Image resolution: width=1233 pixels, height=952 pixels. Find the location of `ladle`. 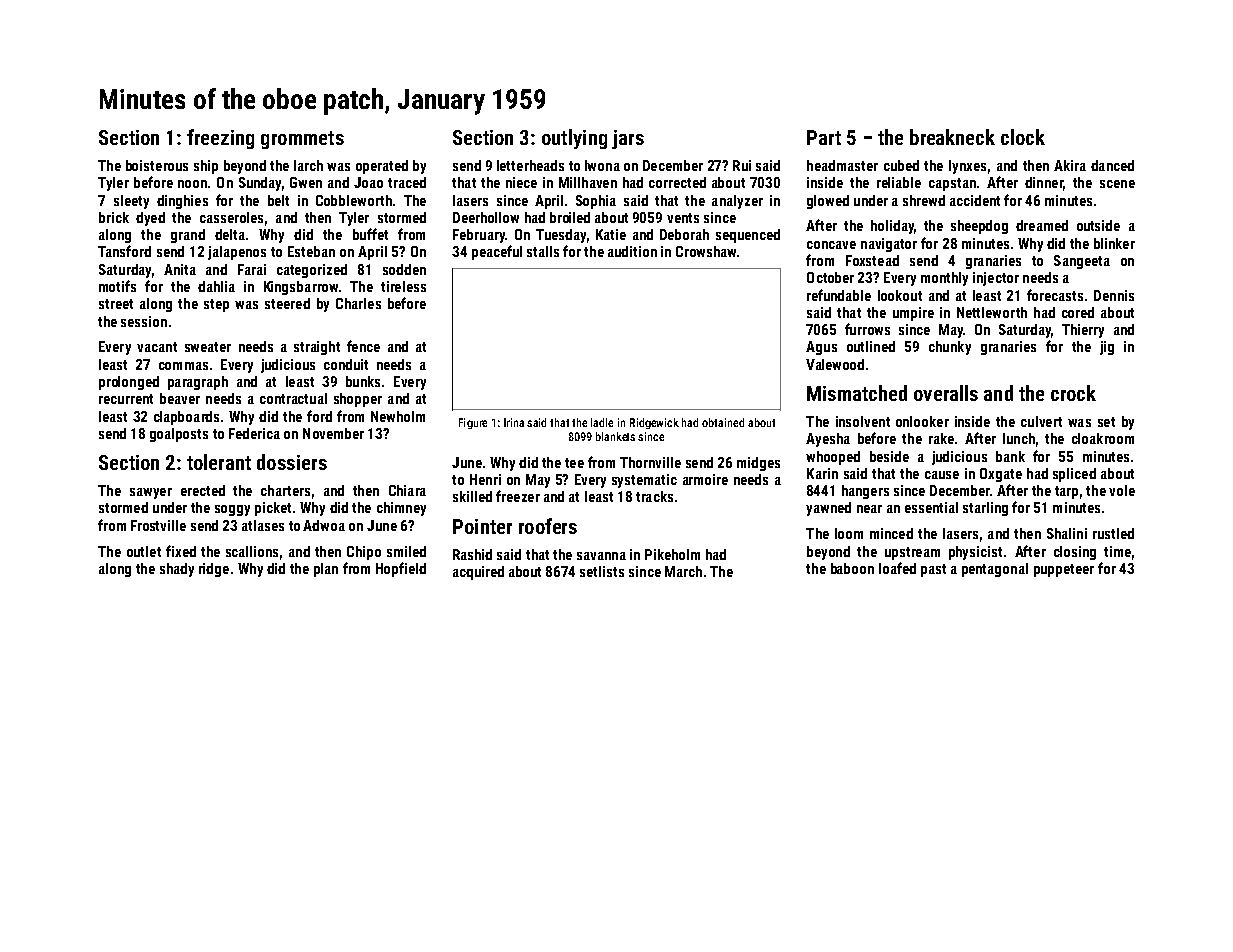

ladle is located at coordinates (602, 422).
